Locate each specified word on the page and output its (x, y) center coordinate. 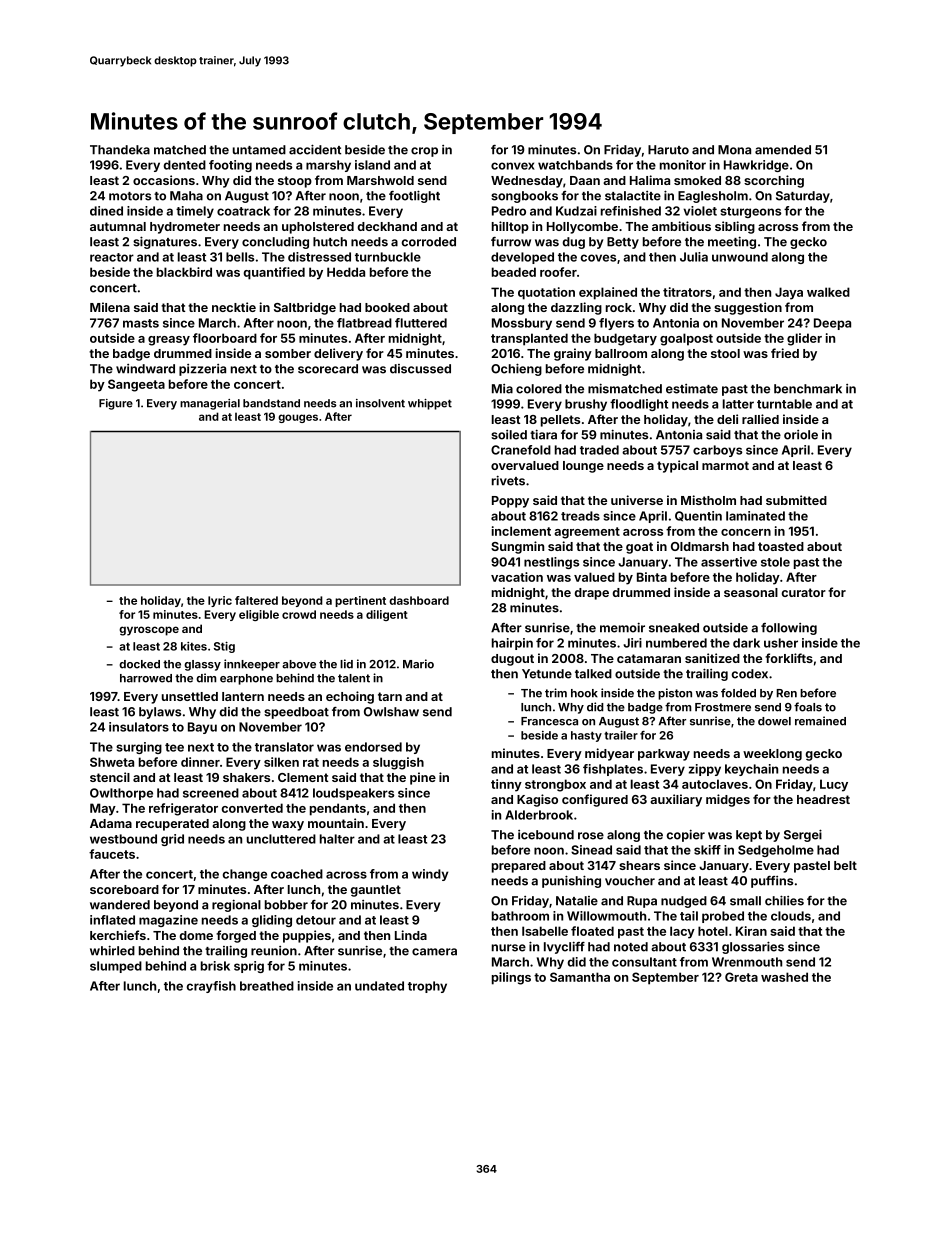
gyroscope (149, 631)
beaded (514, 272)
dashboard (419, 600)
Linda (411, 935)
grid (172, 840)
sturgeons (750, 212)
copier (686, 835)
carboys (717, 451)
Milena (110, 307)
